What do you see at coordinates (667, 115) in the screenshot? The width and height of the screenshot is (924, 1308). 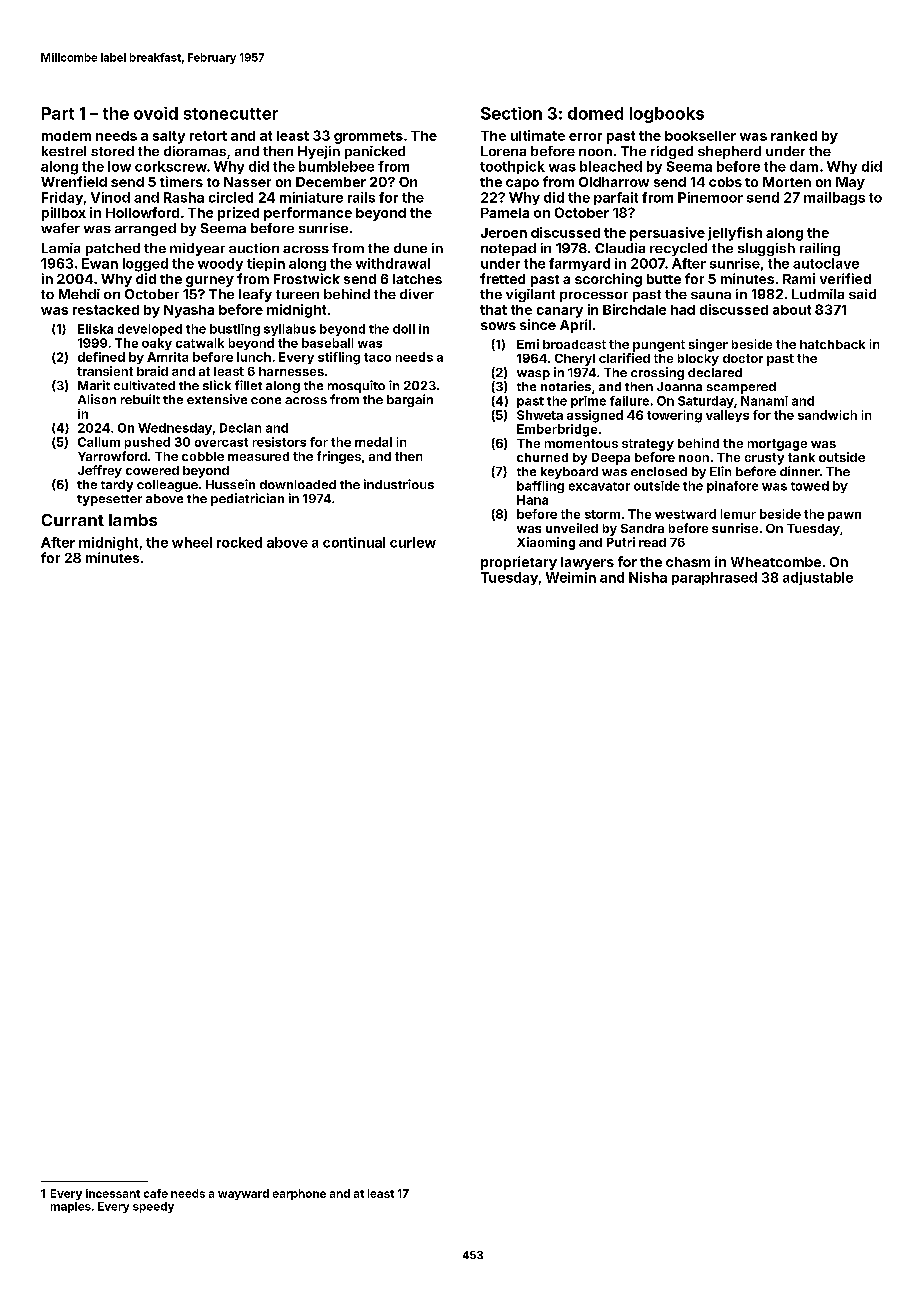 I see `logbooks` at bounding box center [667, 115].
